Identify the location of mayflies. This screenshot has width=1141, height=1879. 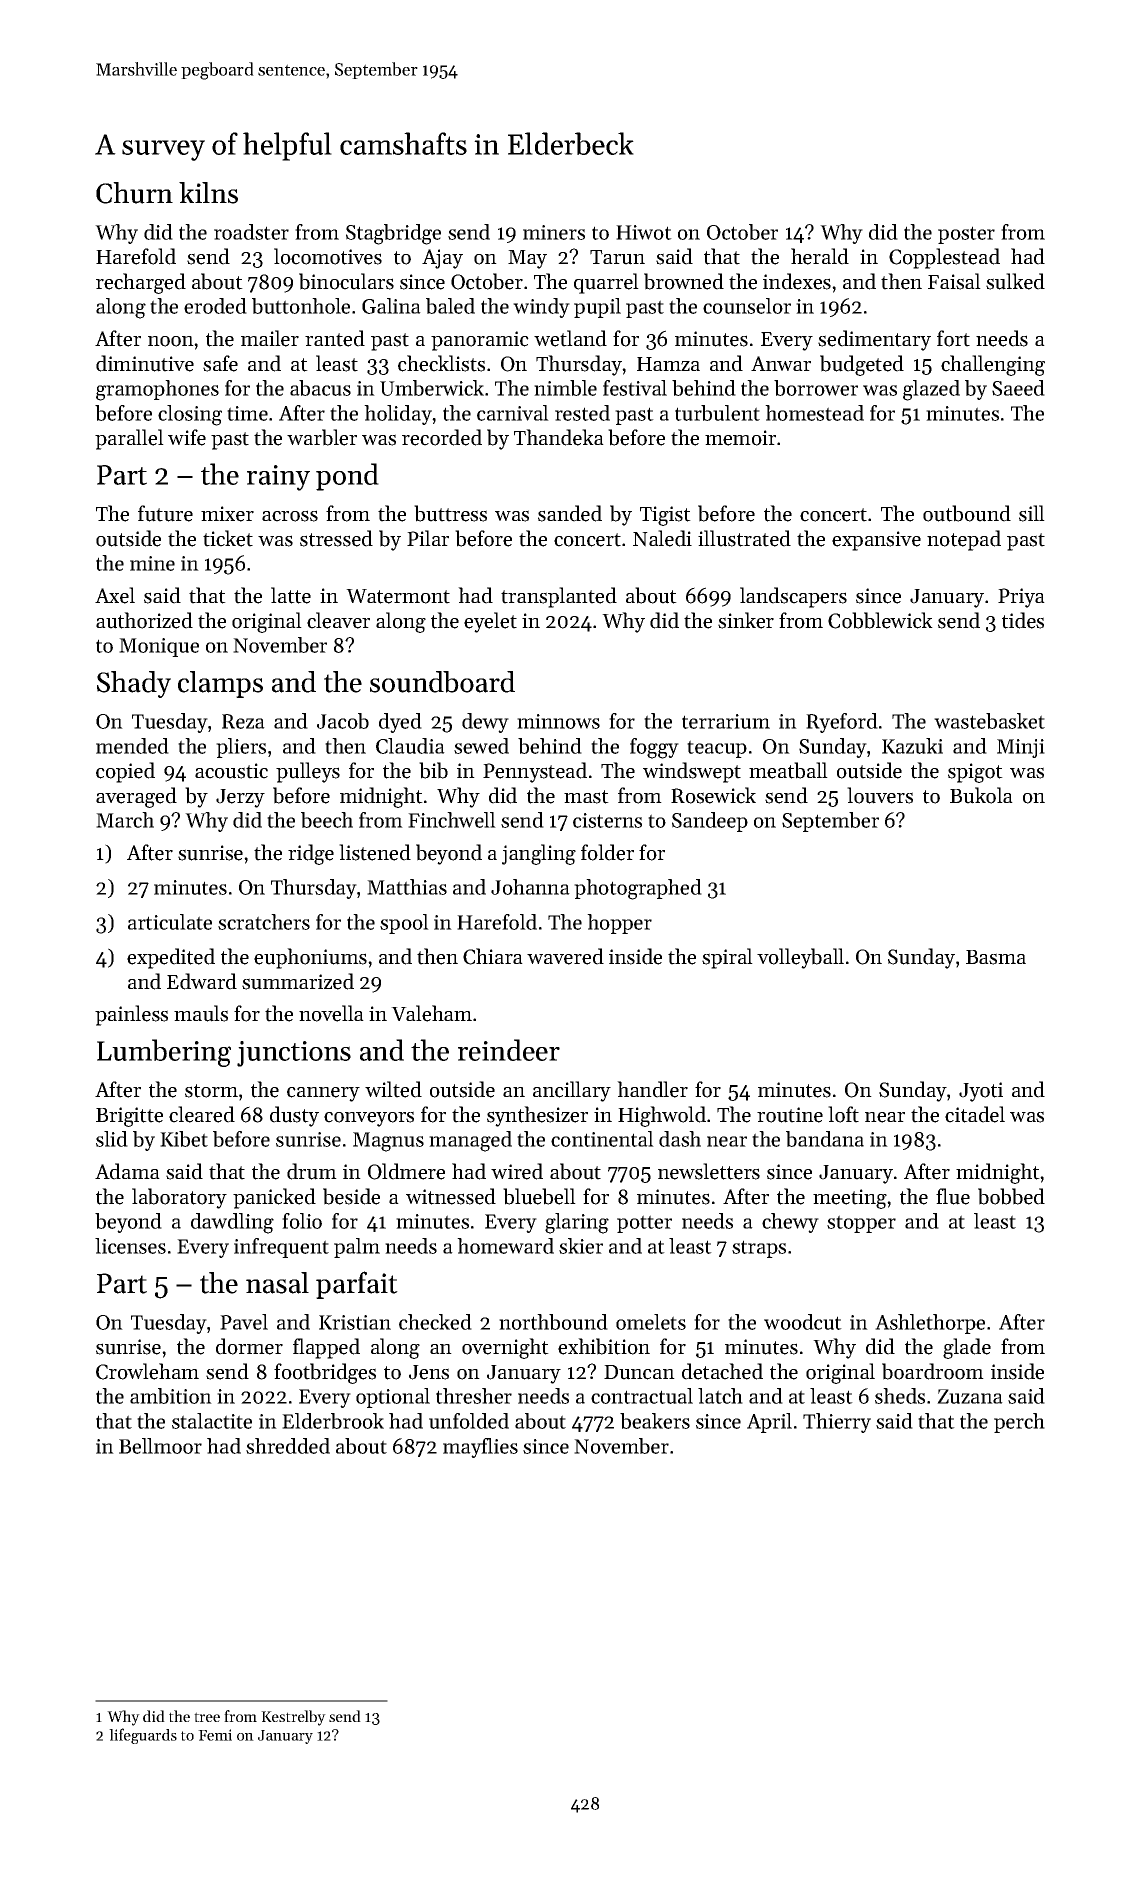
(480, 1448).
